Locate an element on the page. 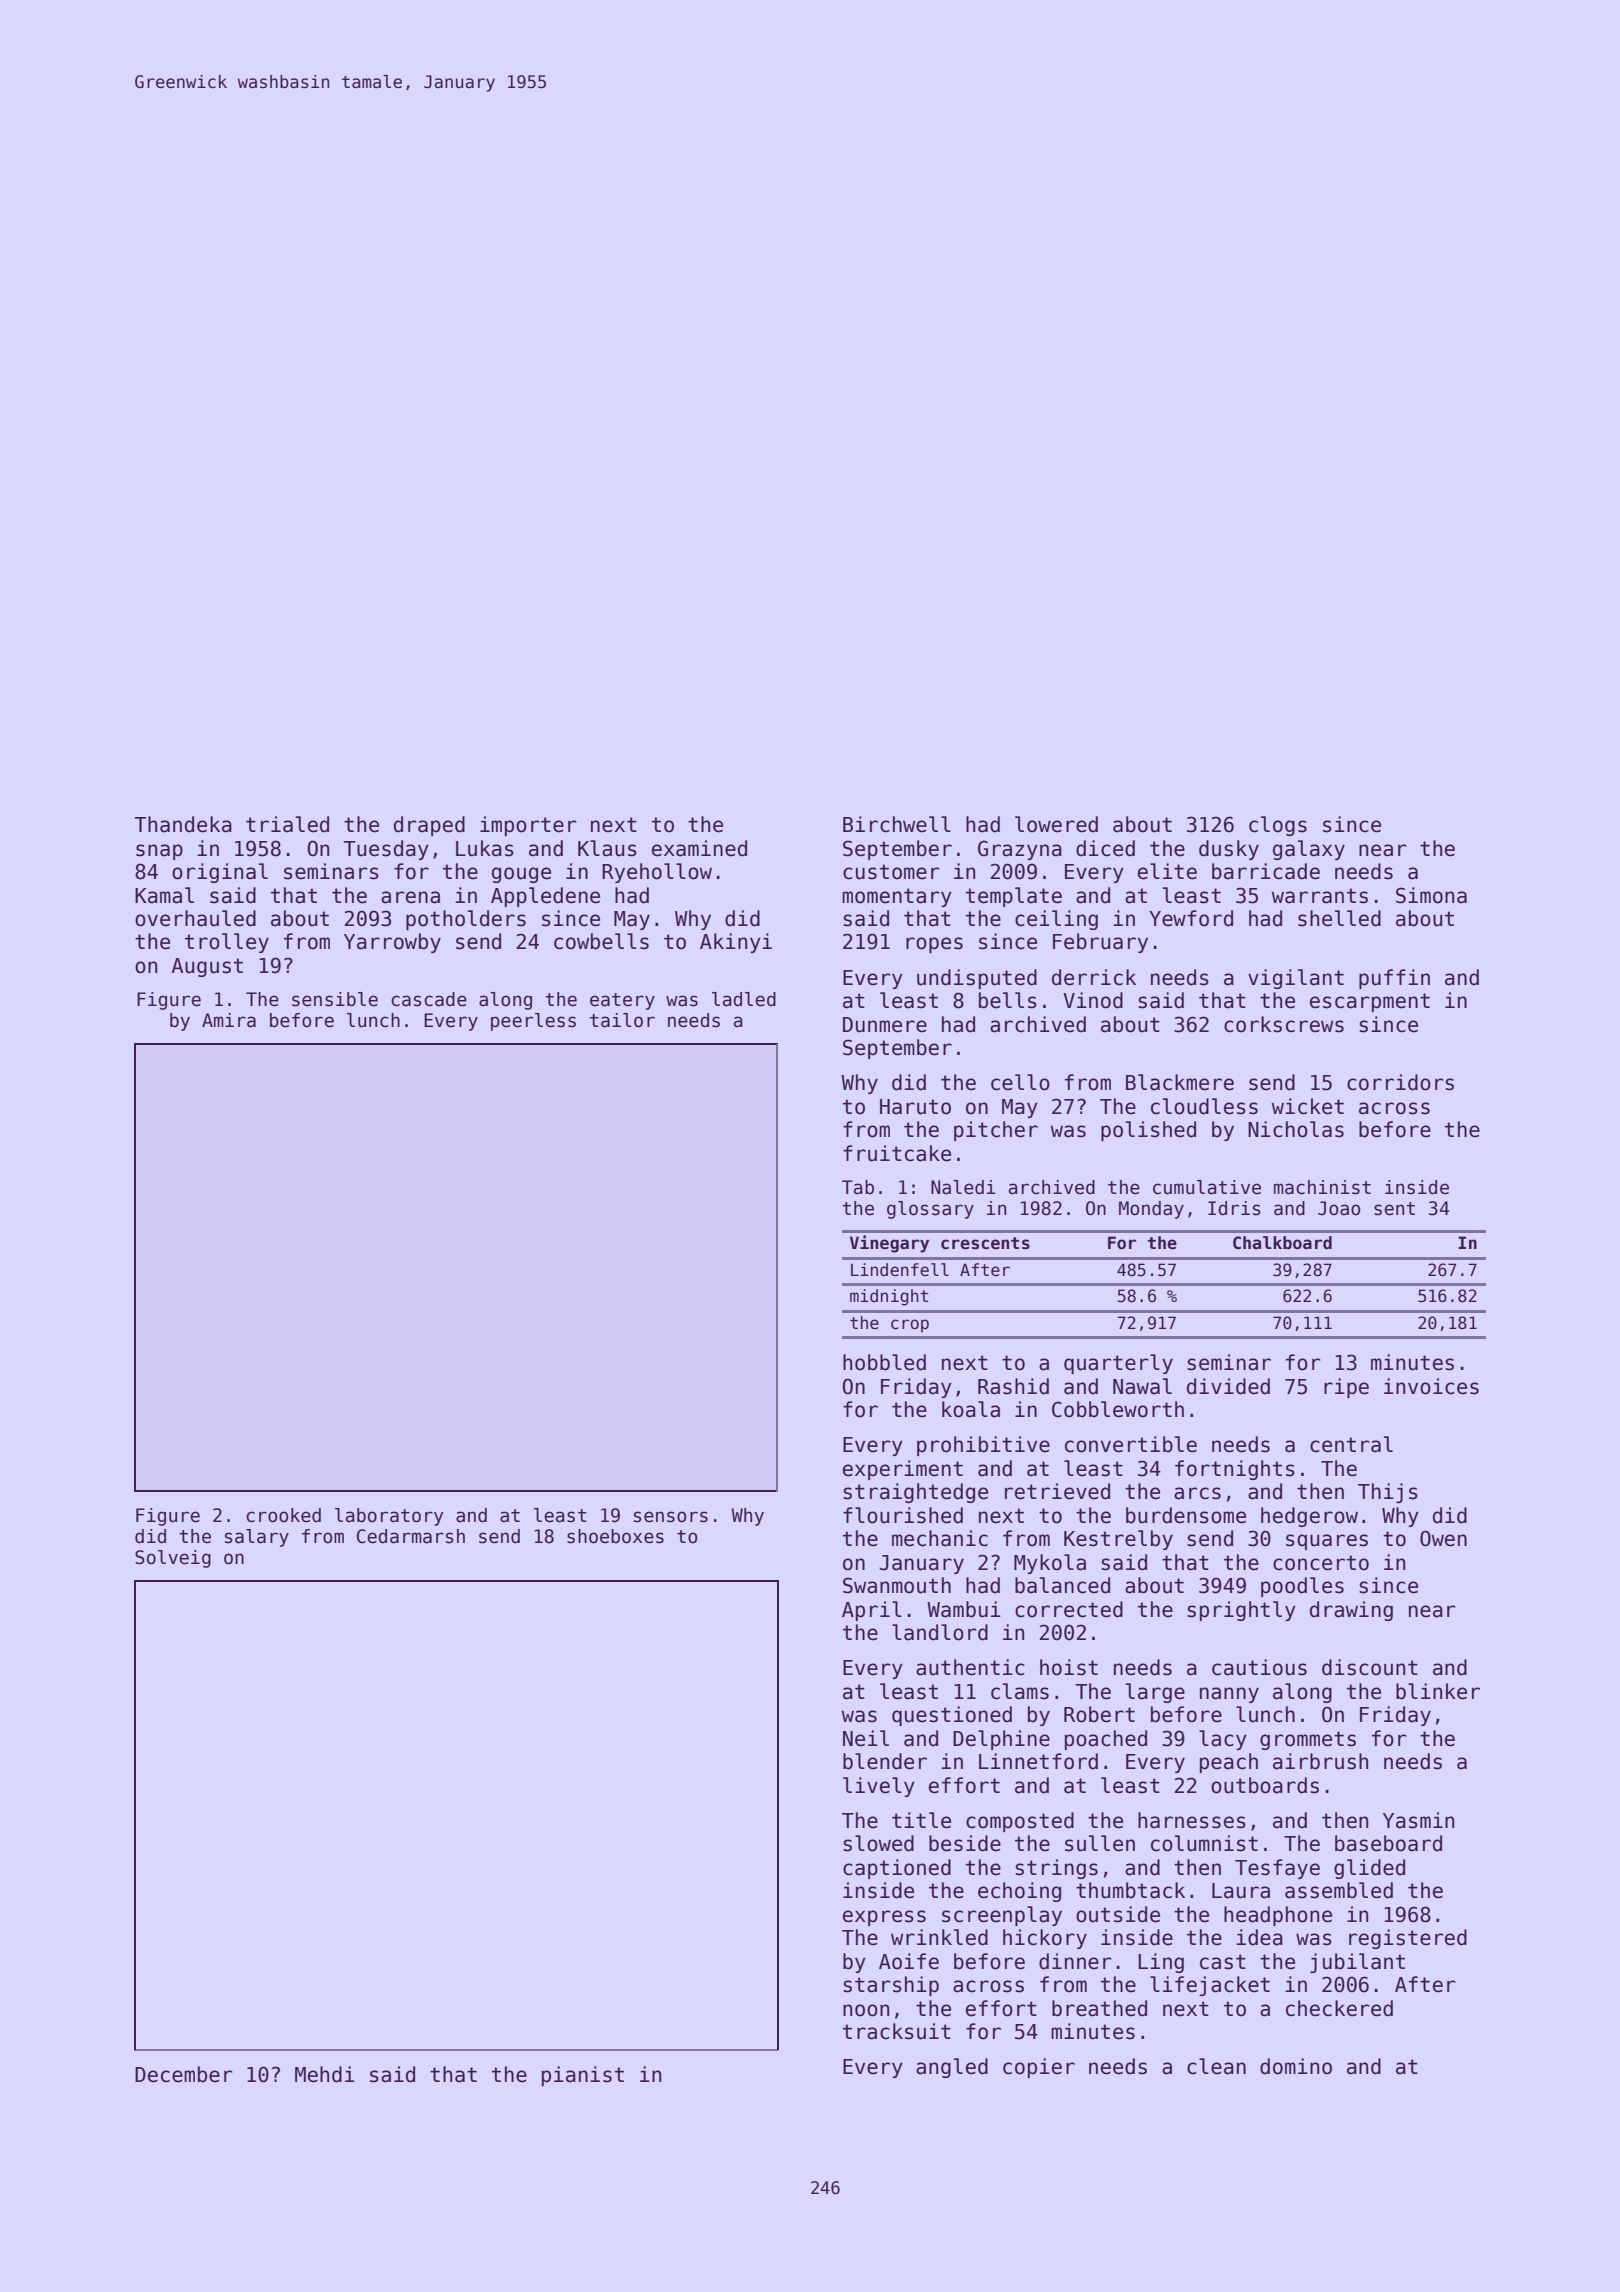  Mehdi is located at coordinates (325, 2074).
